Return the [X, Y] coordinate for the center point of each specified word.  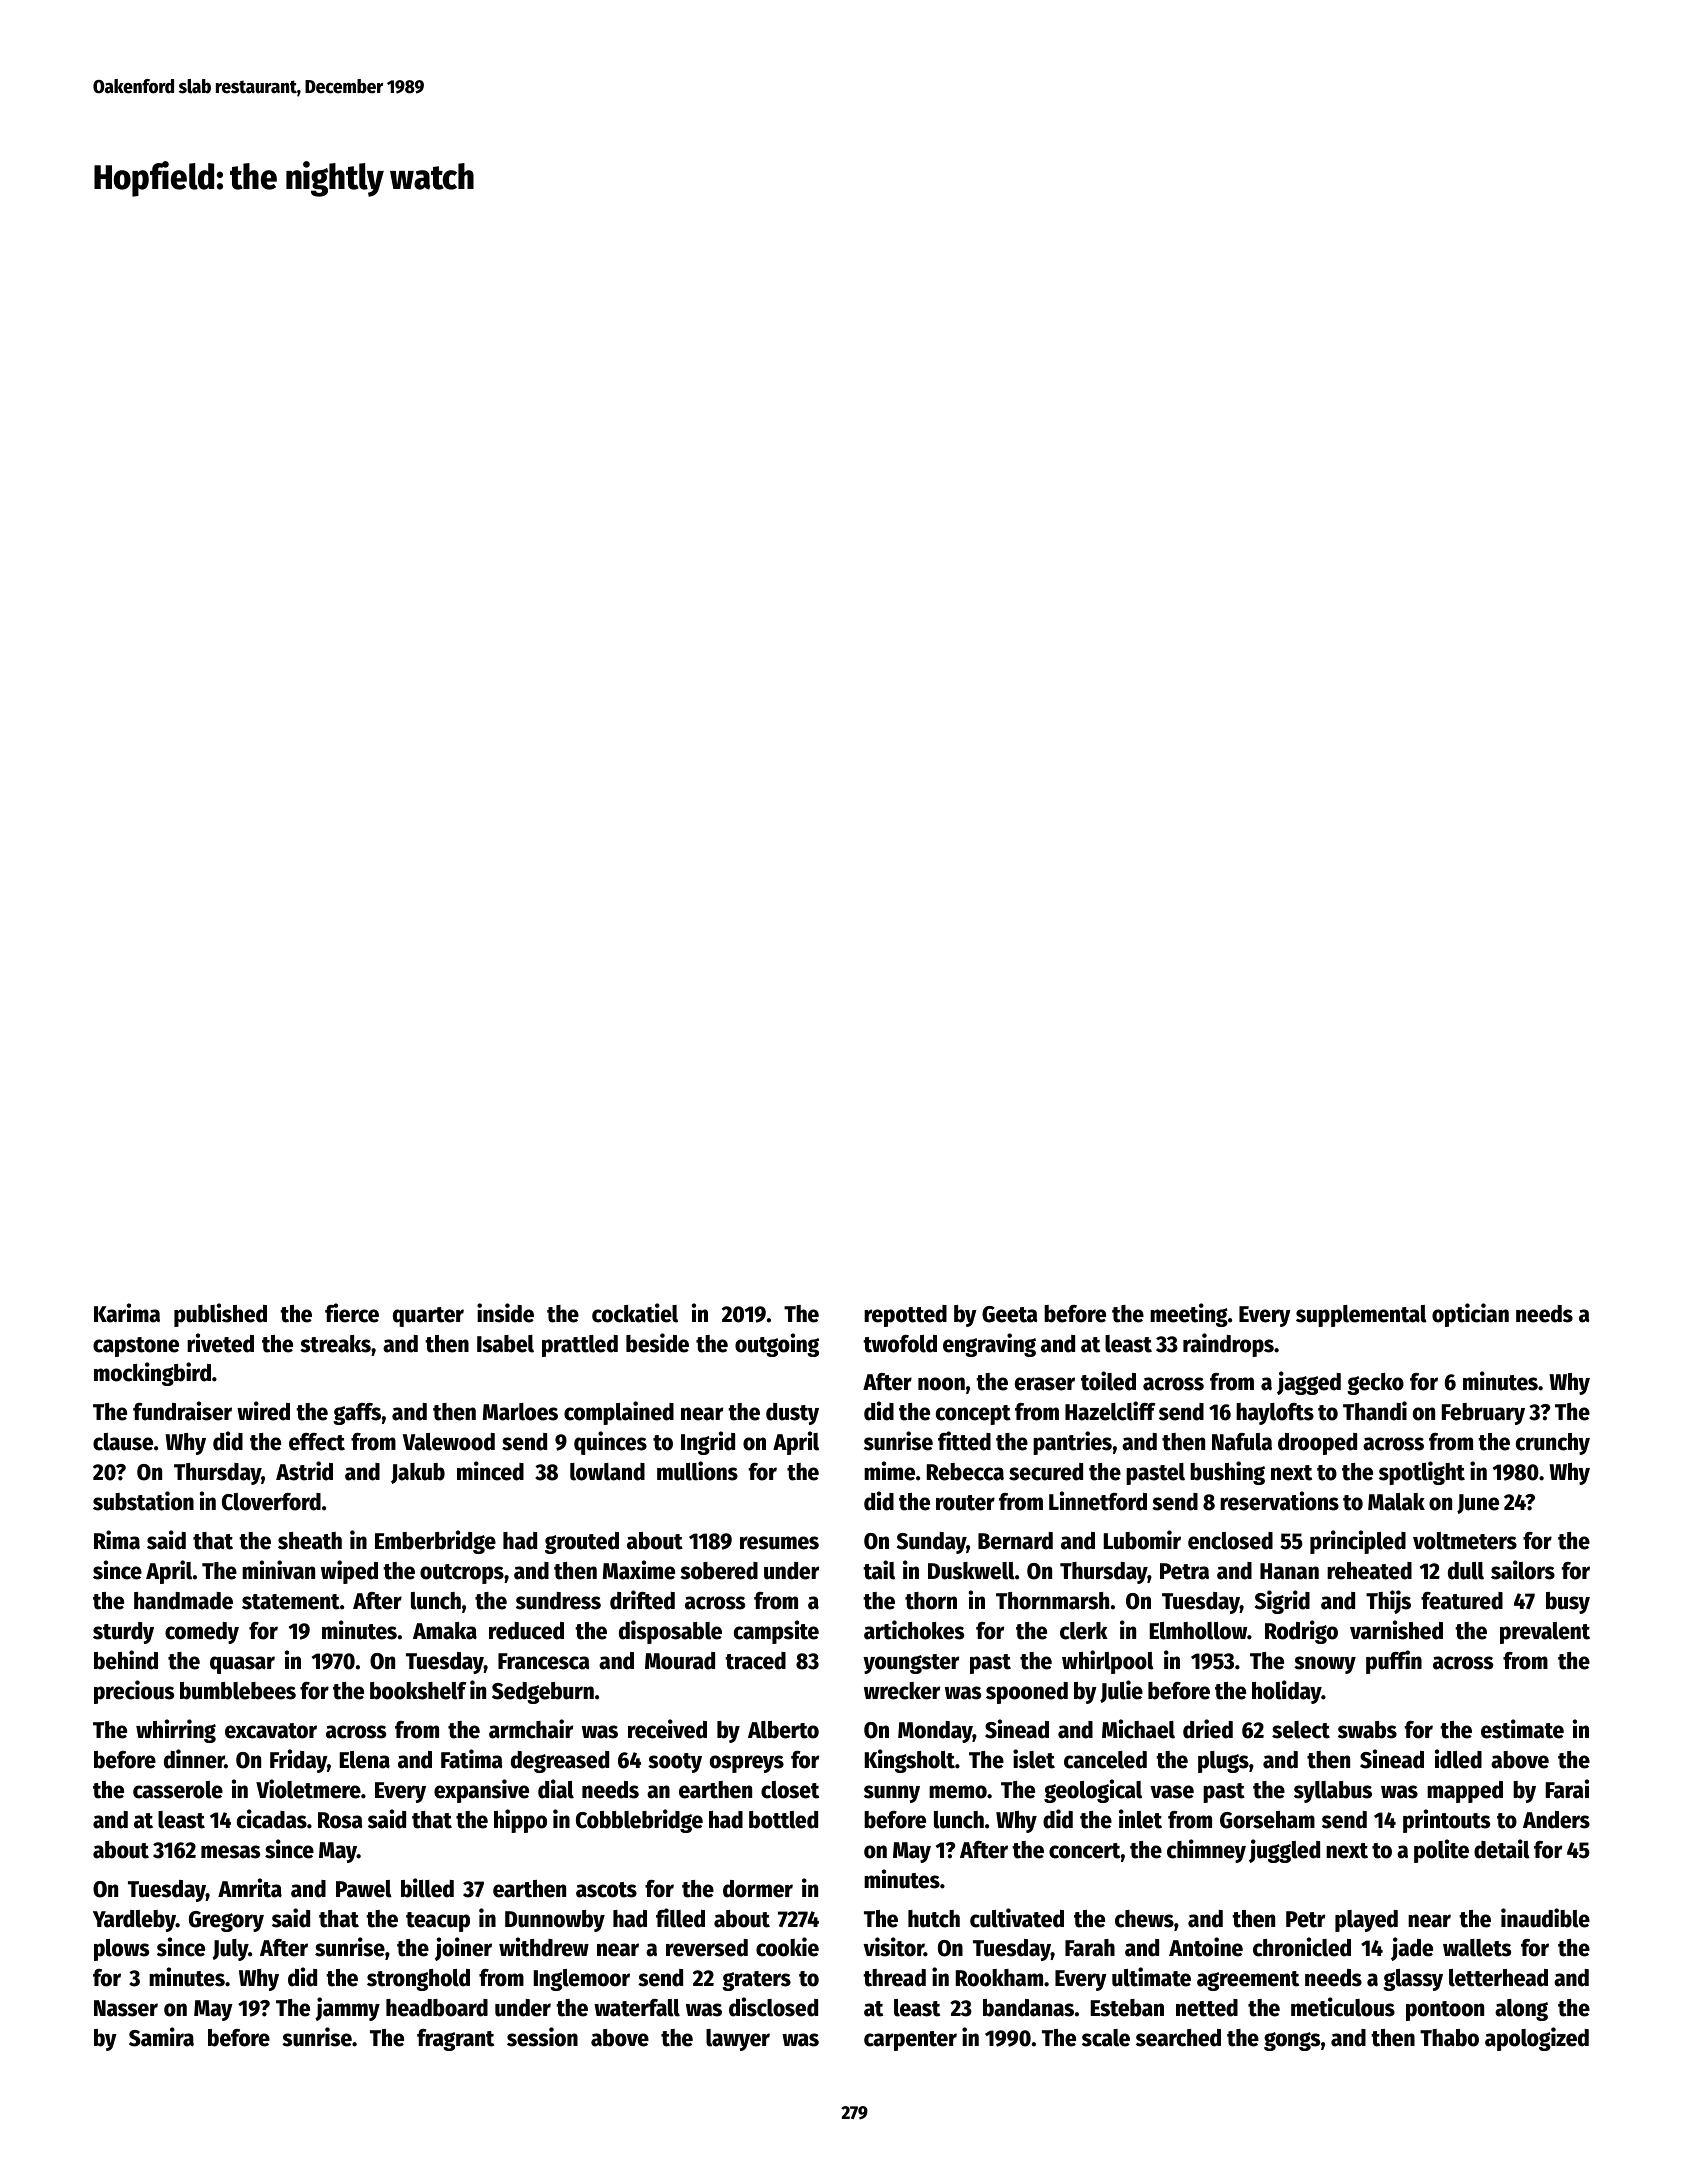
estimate [1522, 1729]
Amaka [445, 1631]
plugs [1223, 1762]
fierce [352, 1313]
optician [1470, 1315]
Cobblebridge [639, 1821]
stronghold [418, 1980]
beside [657, 1343]
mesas [230, 1852]
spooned [1027, 1693]
